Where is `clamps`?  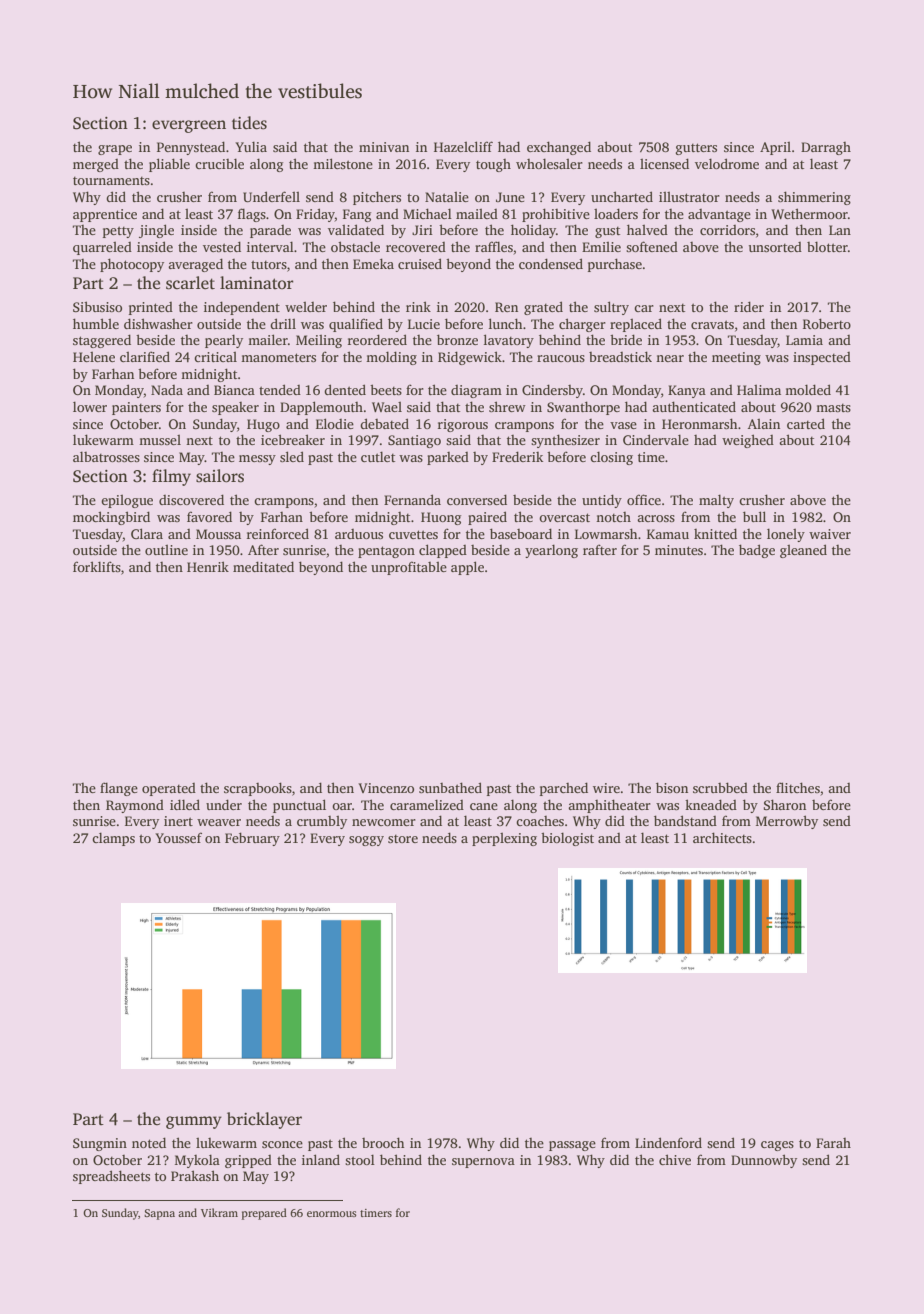 clamps is located at coordinates (113, 839).
